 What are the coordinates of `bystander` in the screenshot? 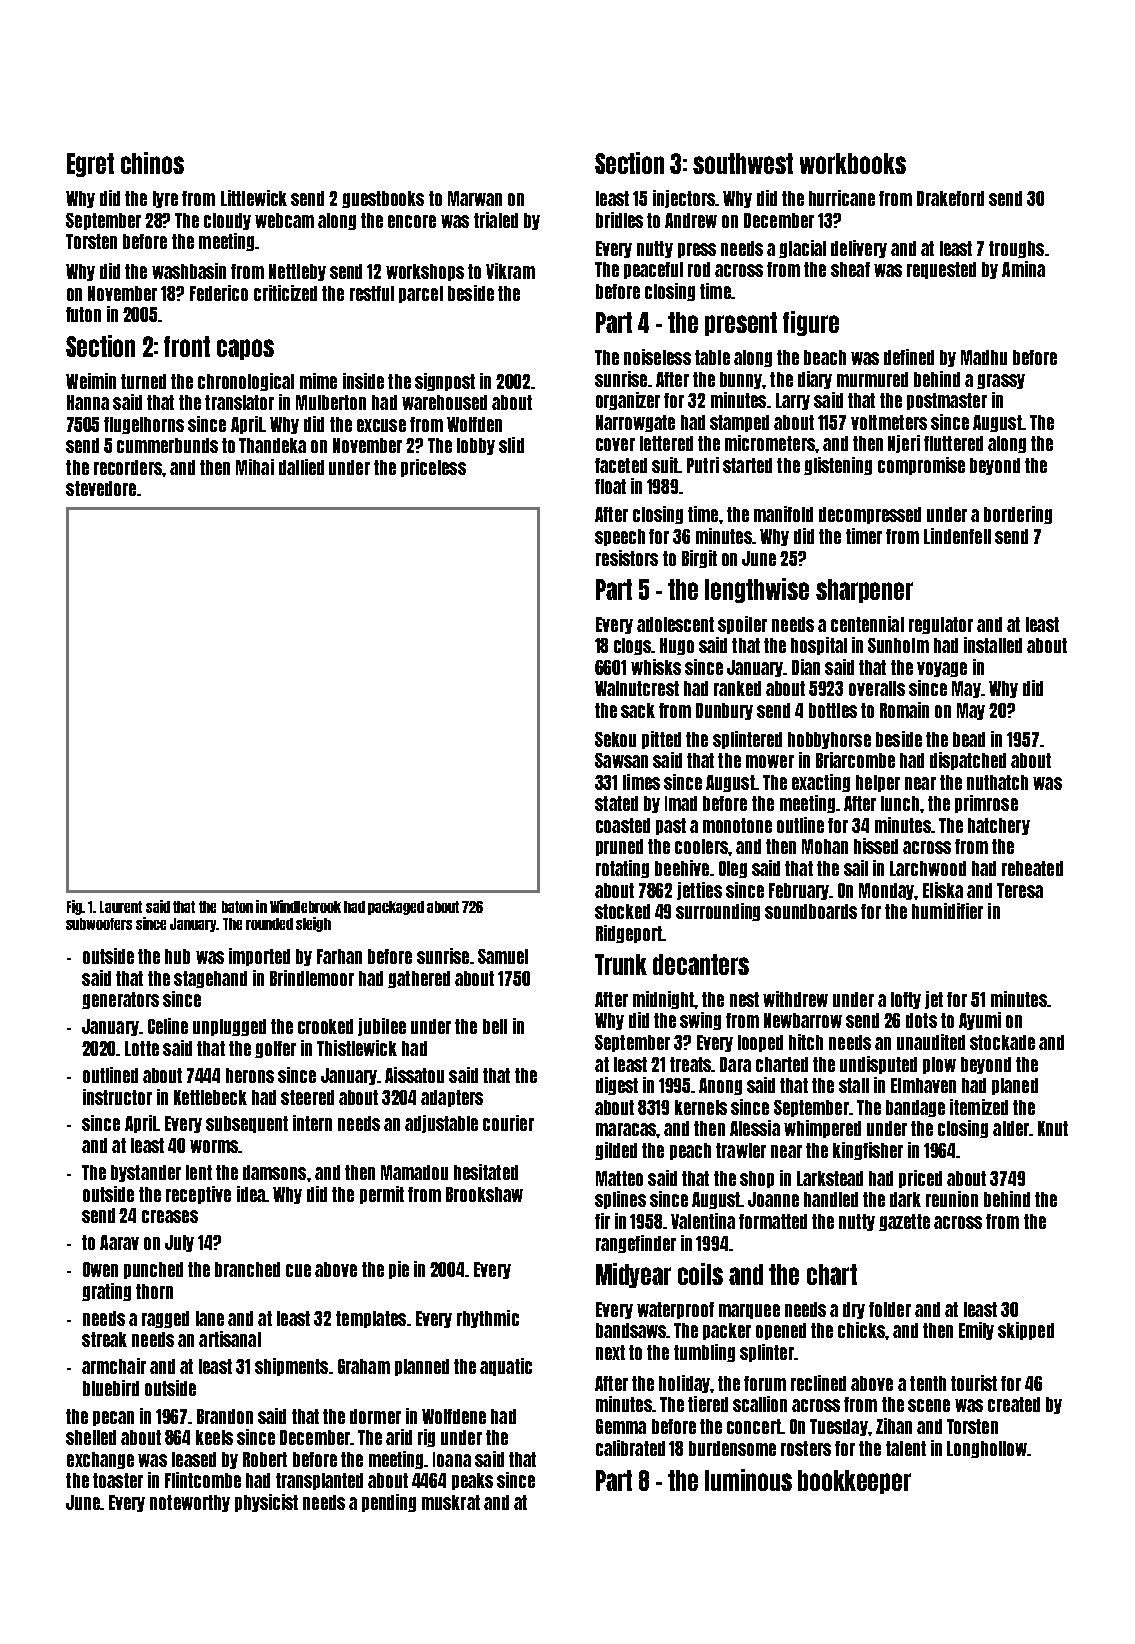 It's located at (146, 1173).
